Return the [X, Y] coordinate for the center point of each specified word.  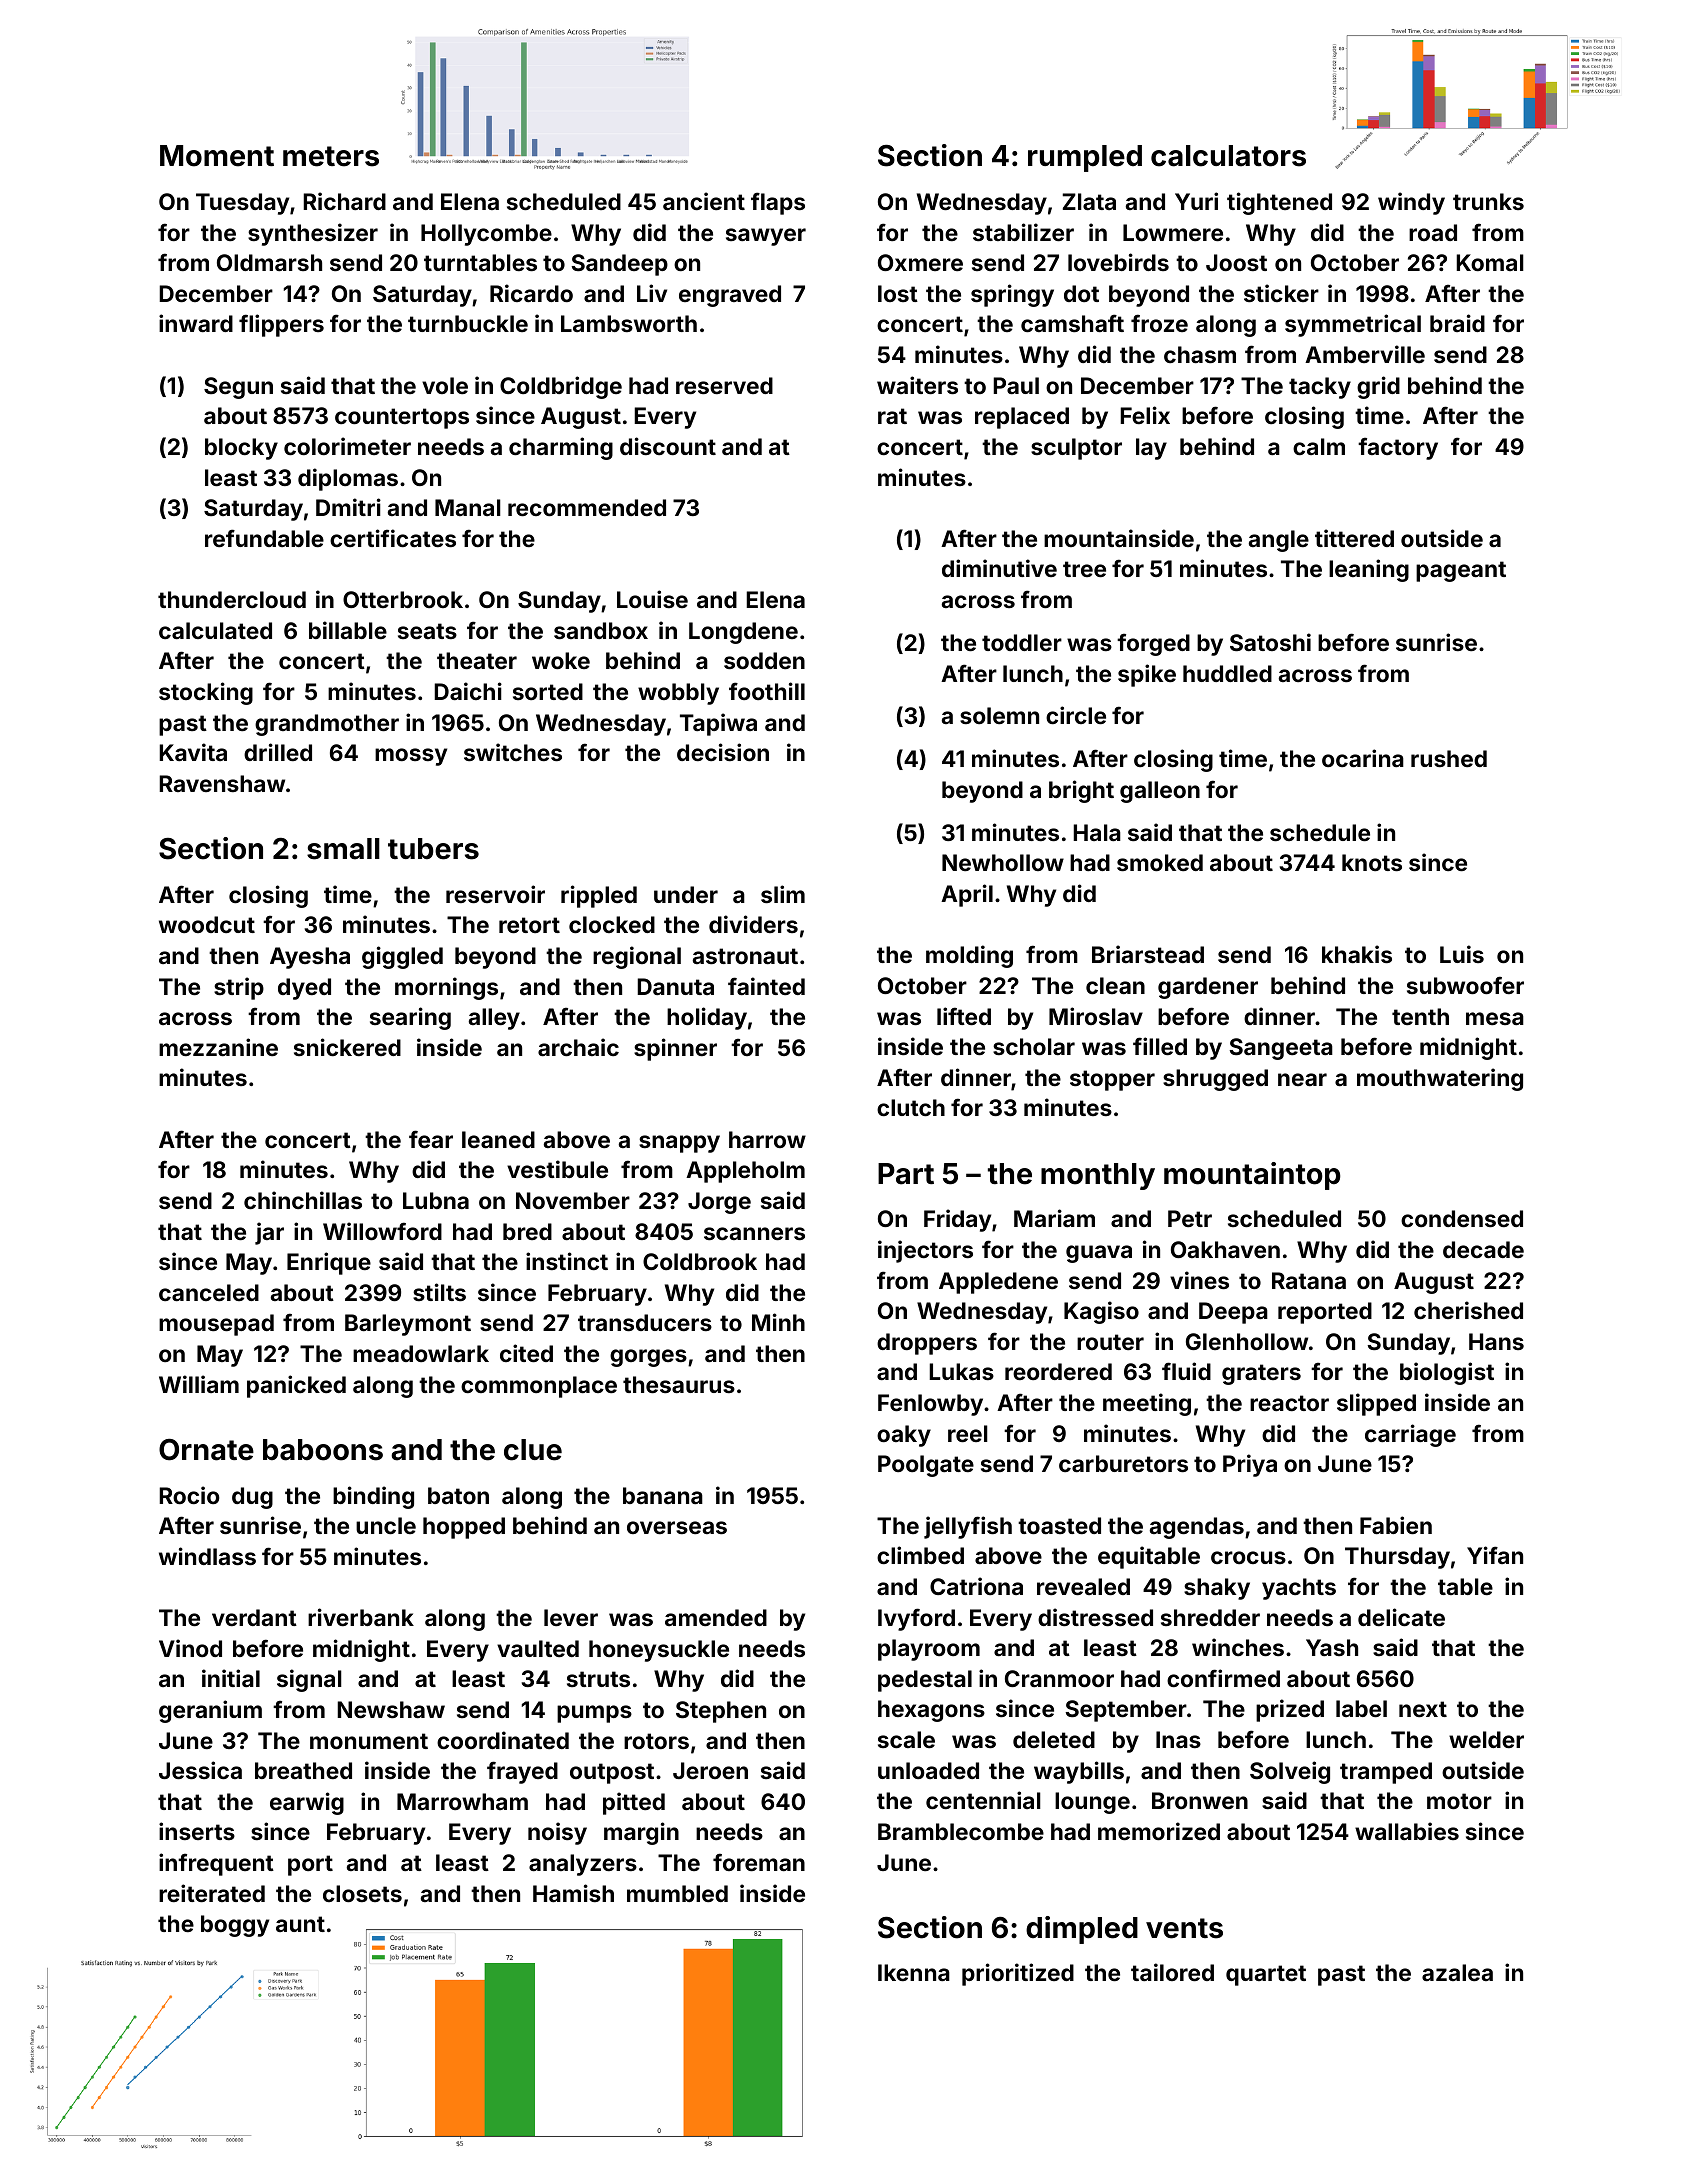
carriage [1410, 1435]
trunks [1488, 201]
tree [1084, 569]
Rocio [189, 1495]
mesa [1495, 1018]
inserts [197, 1831]
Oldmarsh [269, 262]
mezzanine [218, 1047]
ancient [704, 201]
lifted [964, 1016]
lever [571, 1617]
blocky [241, 449]
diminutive [999, 568]
